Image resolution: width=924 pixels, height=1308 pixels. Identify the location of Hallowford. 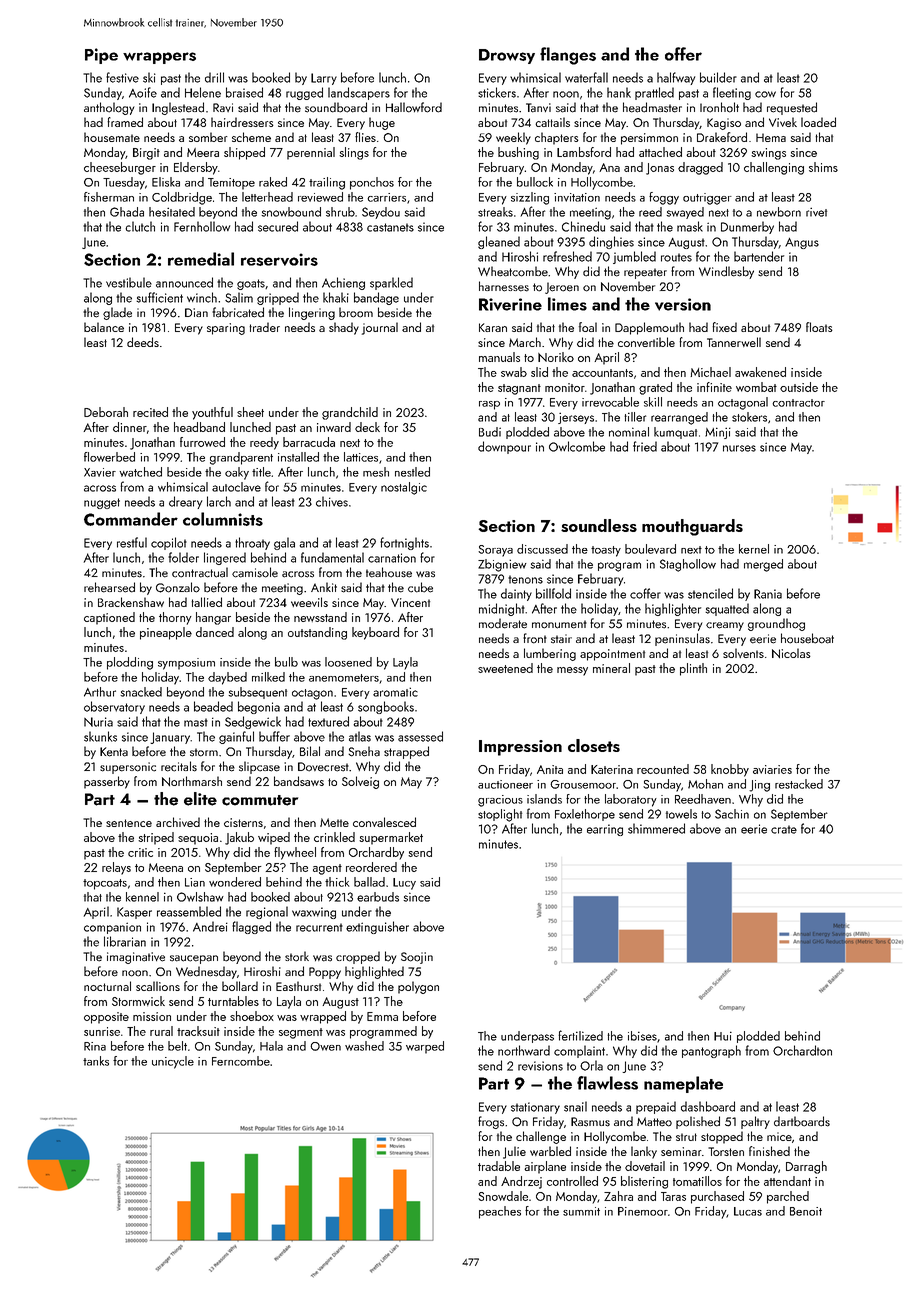
(414, 107).
